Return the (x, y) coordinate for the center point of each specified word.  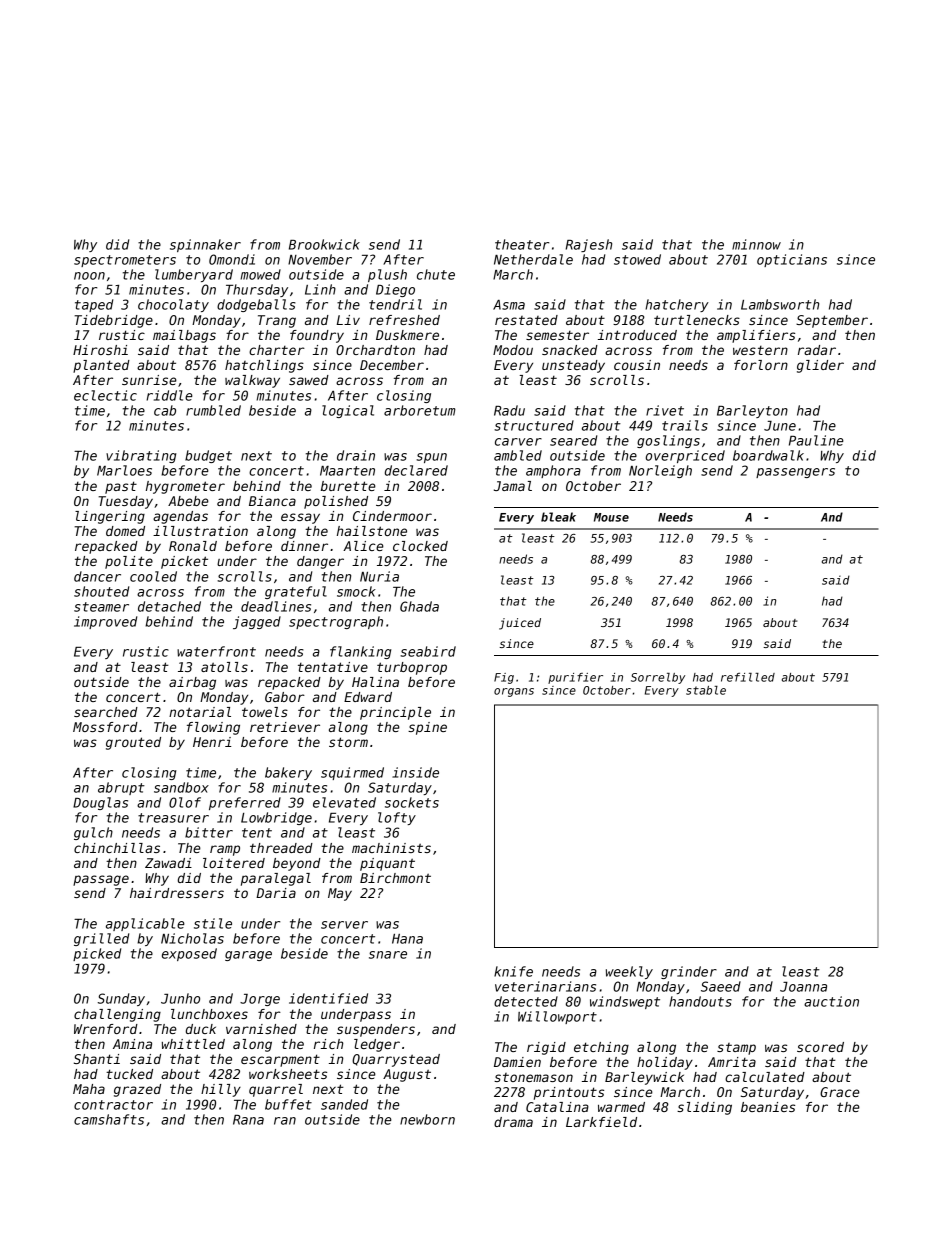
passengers (795, 473)
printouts (569, 1093)
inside (415, 772)
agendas (180, 517)
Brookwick (324, 244)
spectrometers (125, 261)
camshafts (109, 1119)
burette (348, 486)
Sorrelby (658, 678)
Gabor (285, 697)
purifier (575, 678)
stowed (637, 259)
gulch (93, 833)
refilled (748, 677)
